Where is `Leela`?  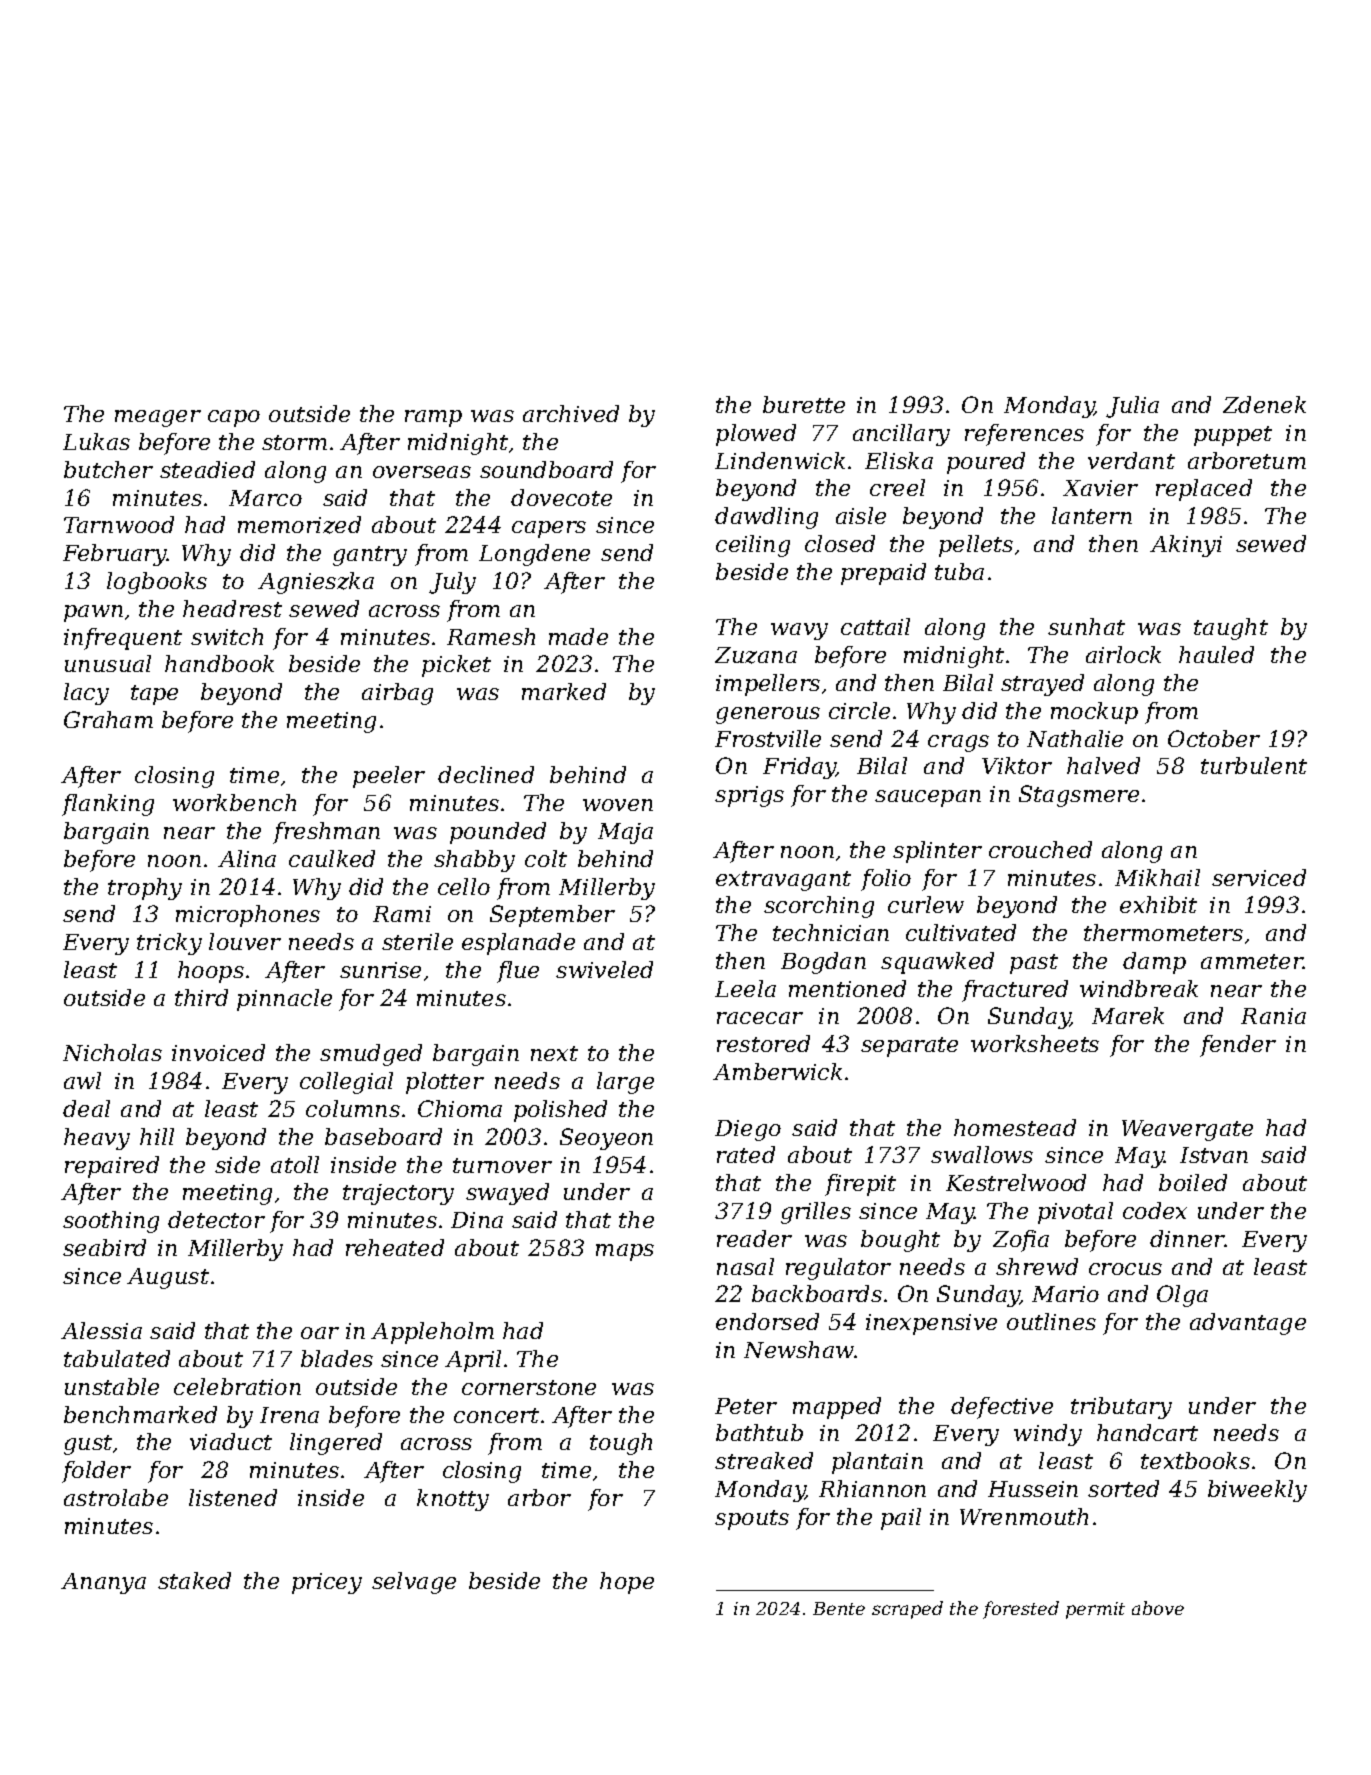
Leela is located at coordinates (745, 988).
